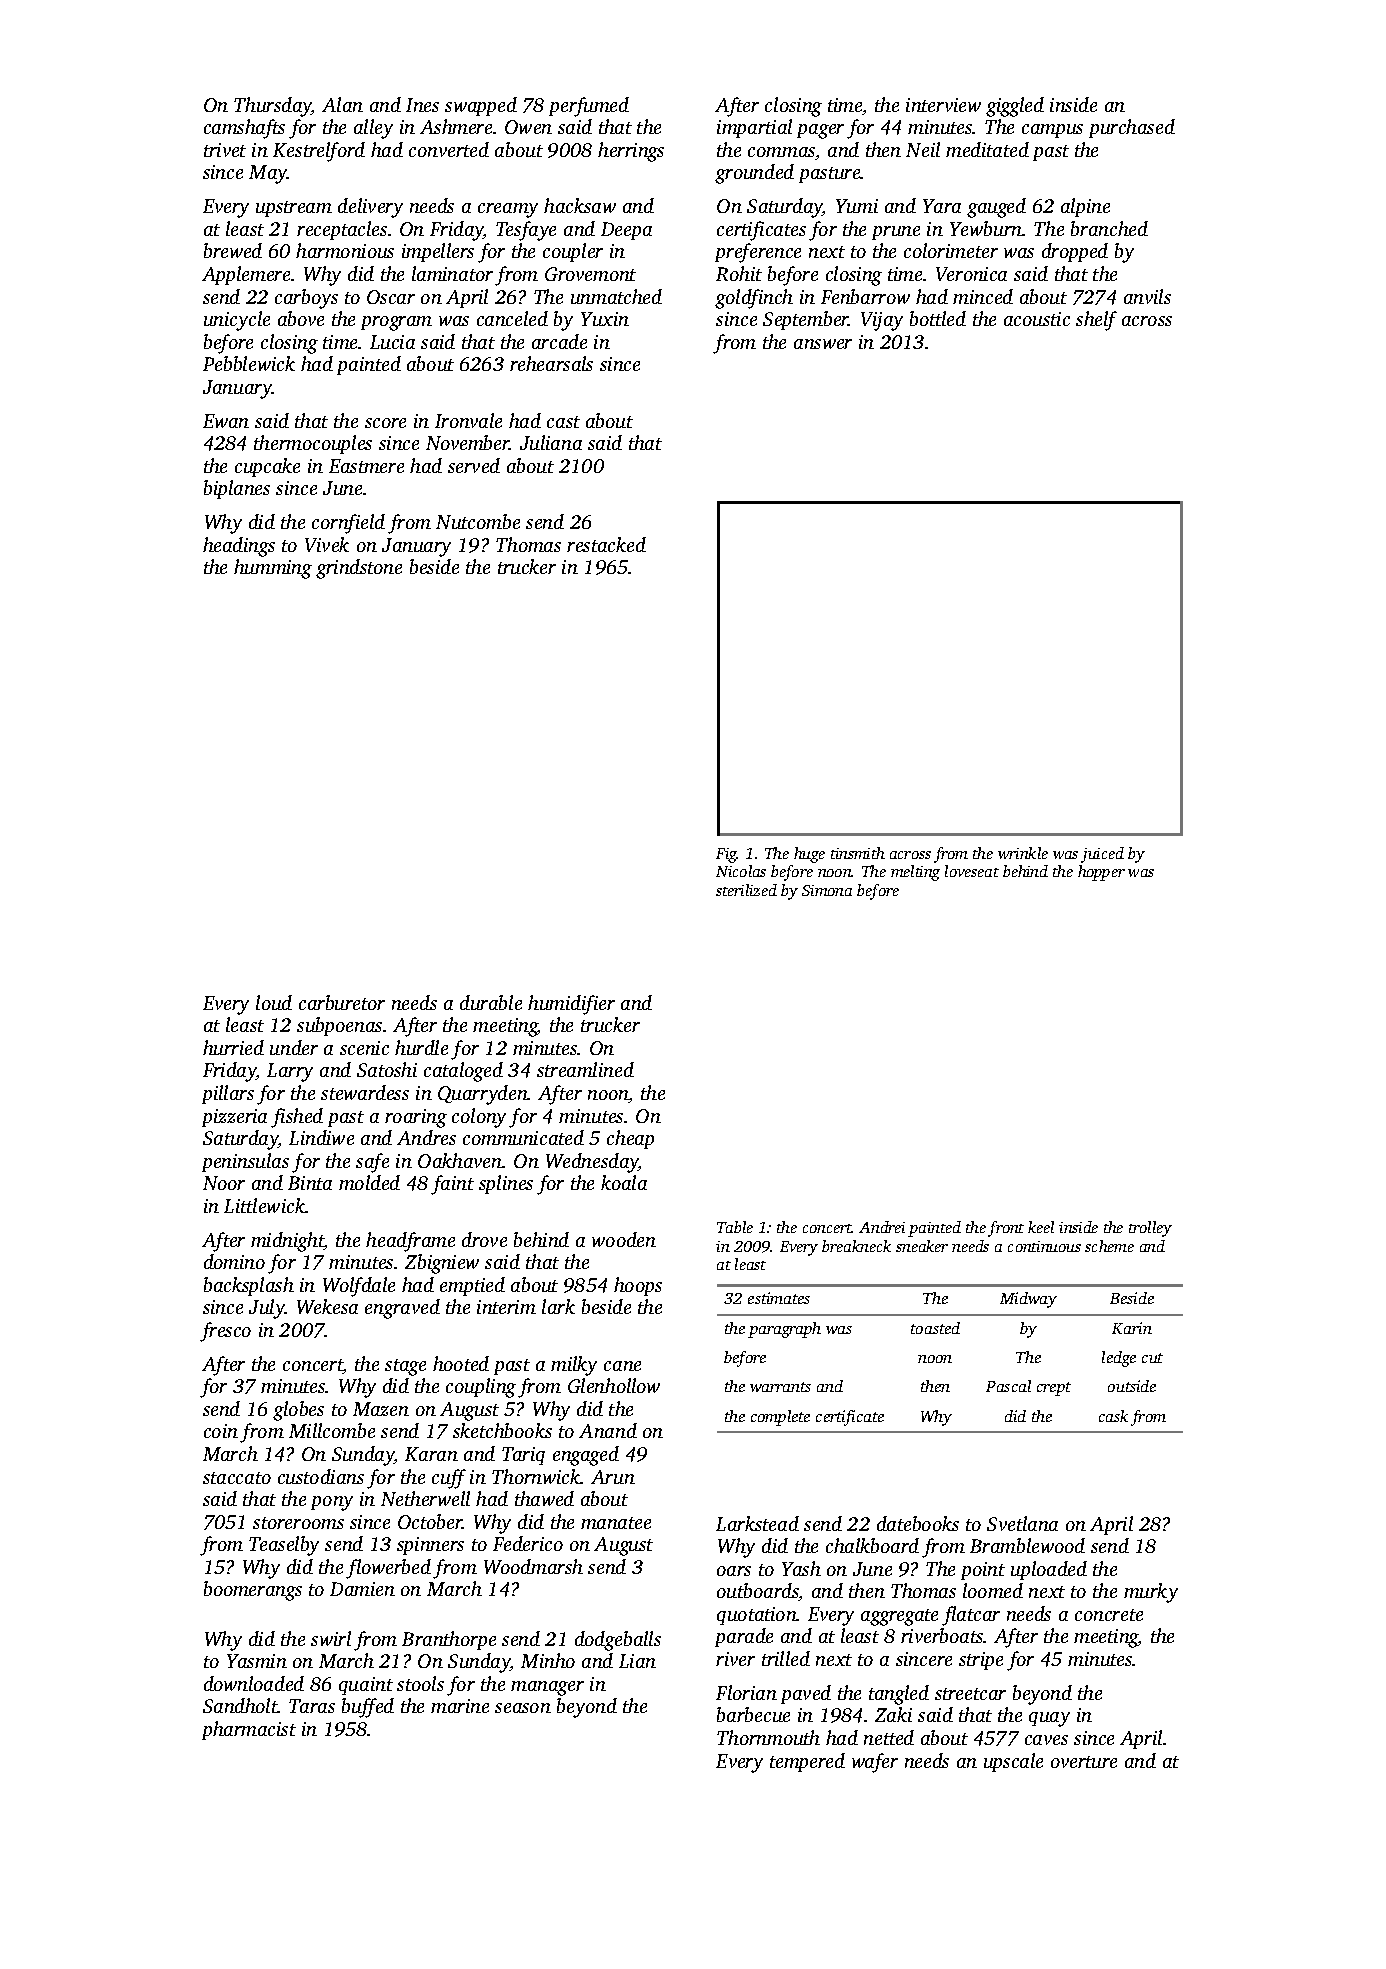  What do you see at coordinates (1101, 873) in the screenshot?
I see `hopper` at bounding box center [1101, 873].
